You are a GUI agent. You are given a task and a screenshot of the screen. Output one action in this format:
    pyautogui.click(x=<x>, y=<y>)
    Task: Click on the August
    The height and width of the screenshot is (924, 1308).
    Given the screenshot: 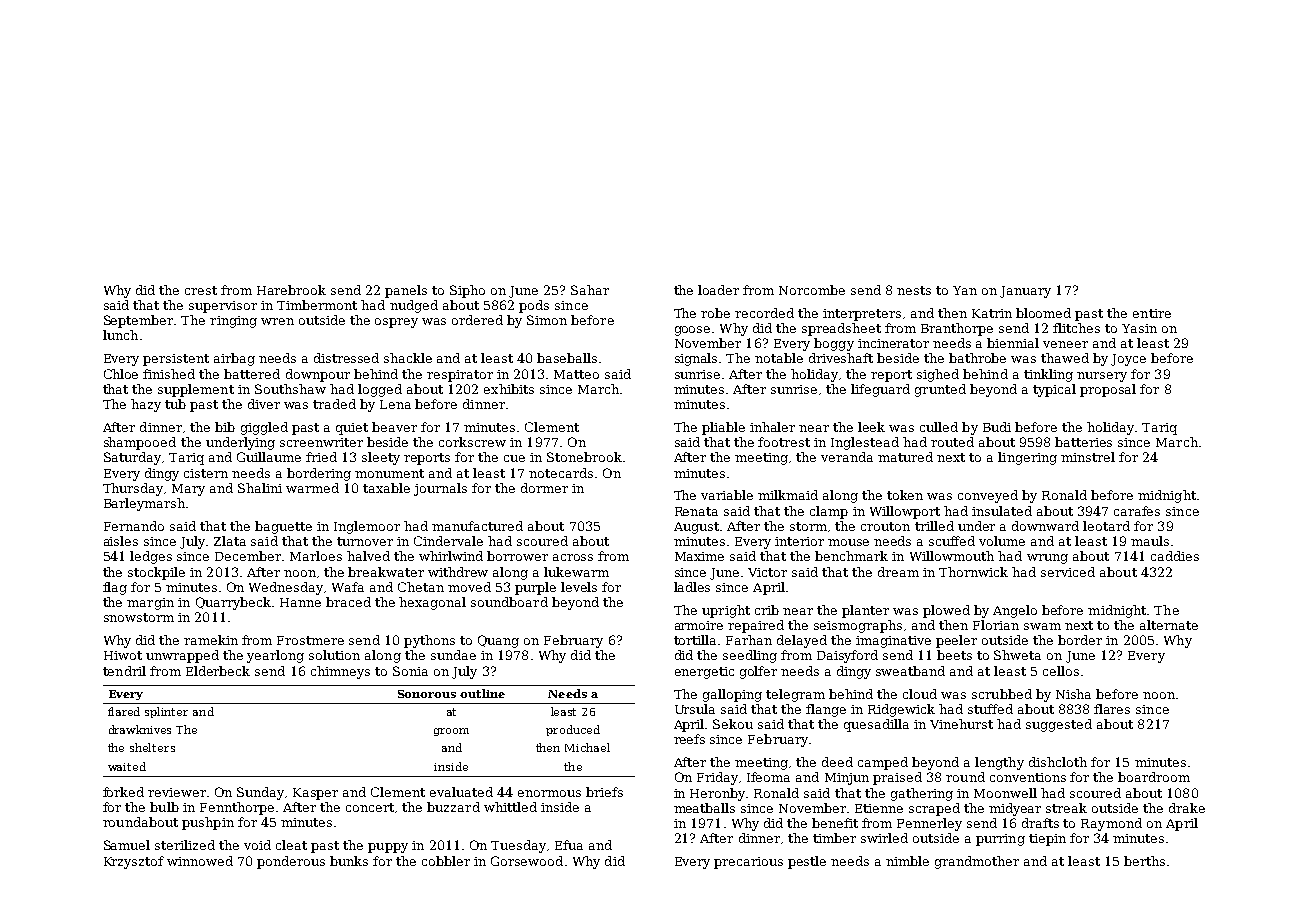 What is the action you would take?
    pyautogui.click(x=696, y=528)
